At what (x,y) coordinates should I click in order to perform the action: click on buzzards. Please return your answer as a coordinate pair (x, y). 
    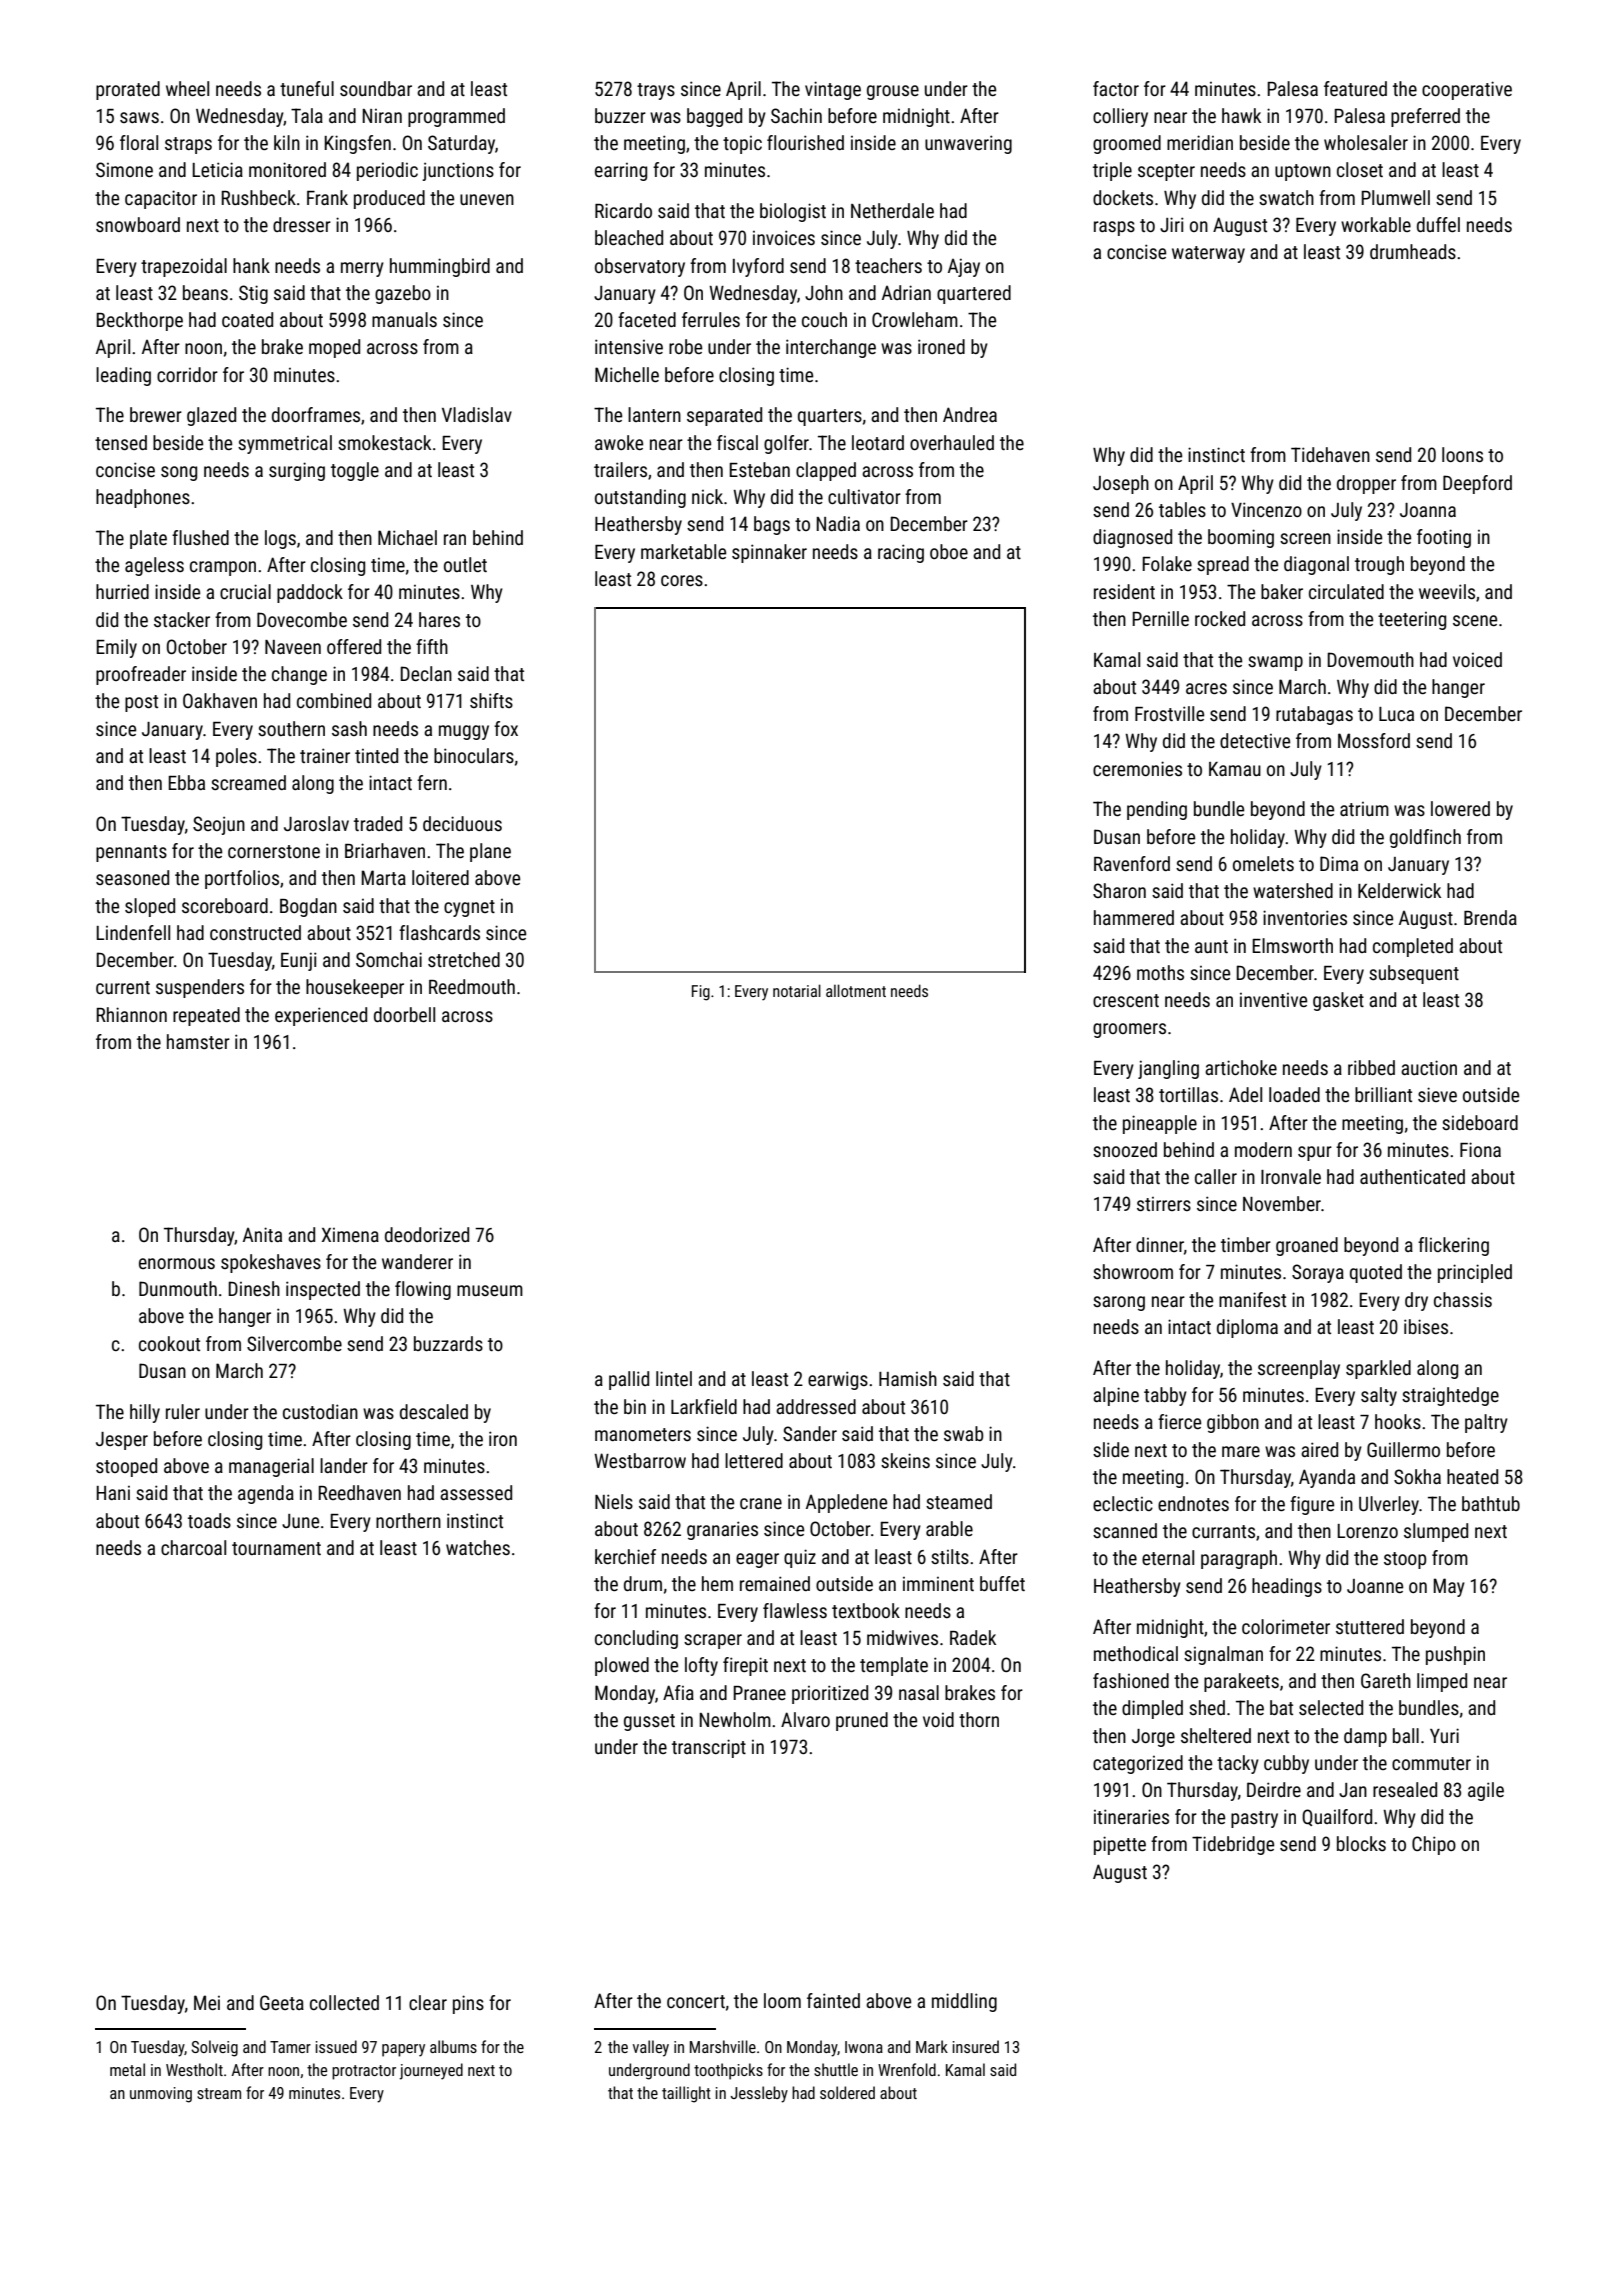
    Looking at the image, I should click on (448, 1343).
